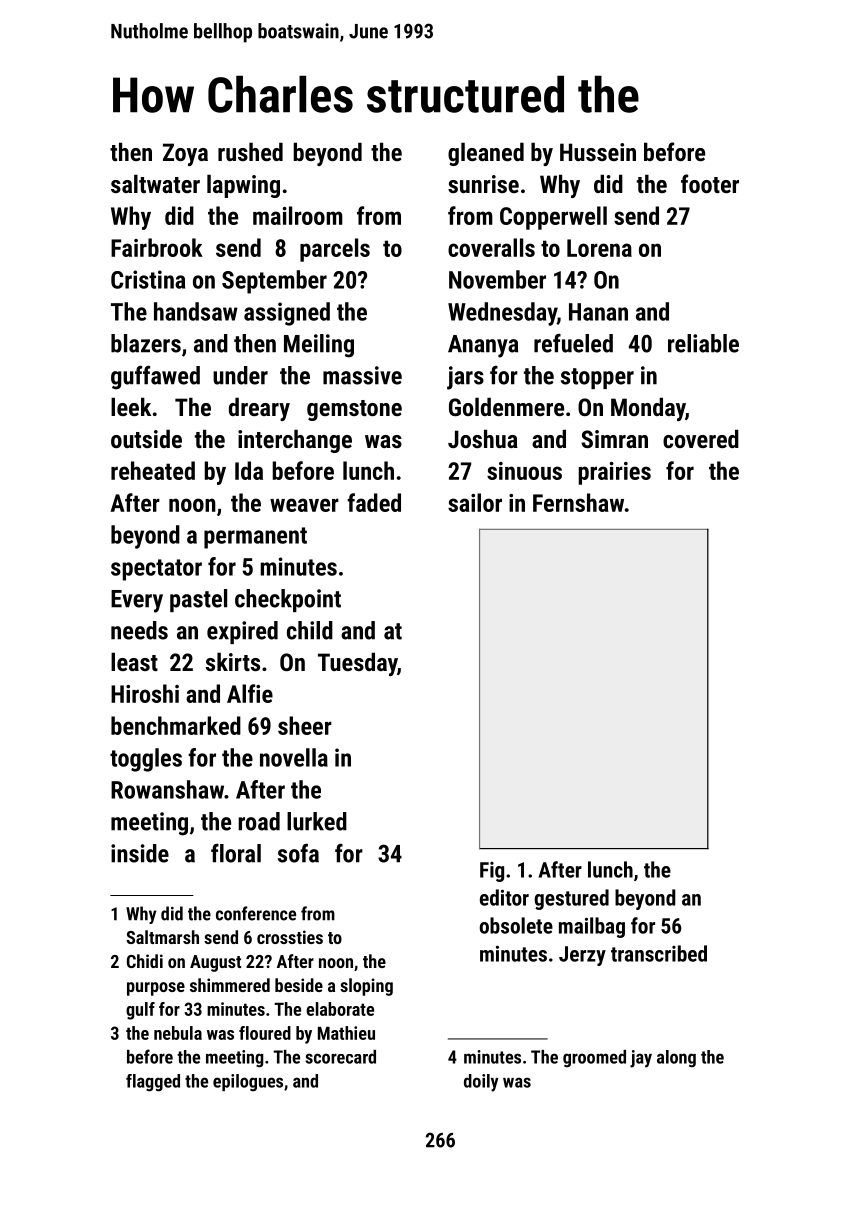  I want to click on mailroom, so click(298, 215).
